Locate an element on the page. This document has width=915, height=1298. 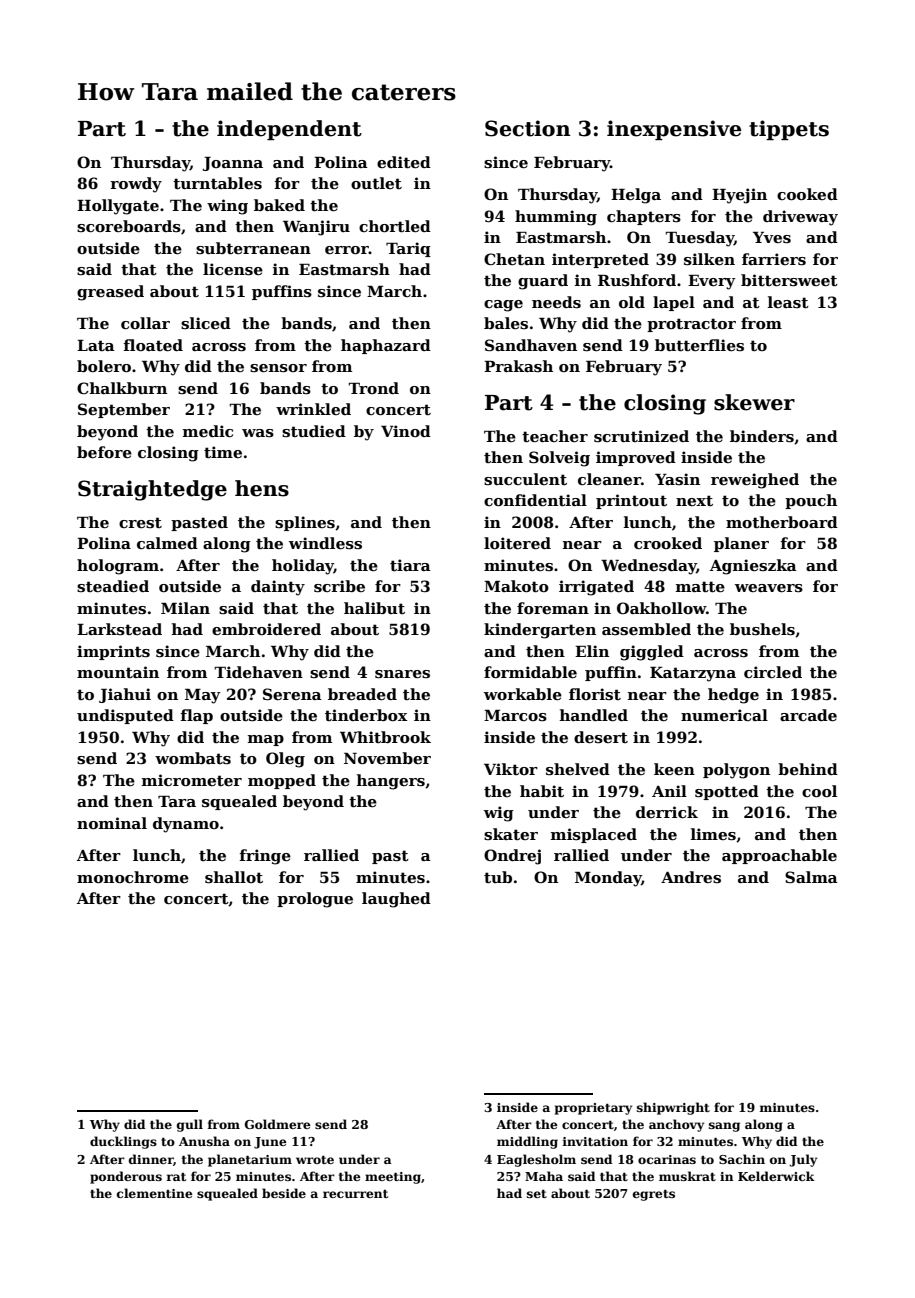
sensor is located at coordinates (278, 368).
